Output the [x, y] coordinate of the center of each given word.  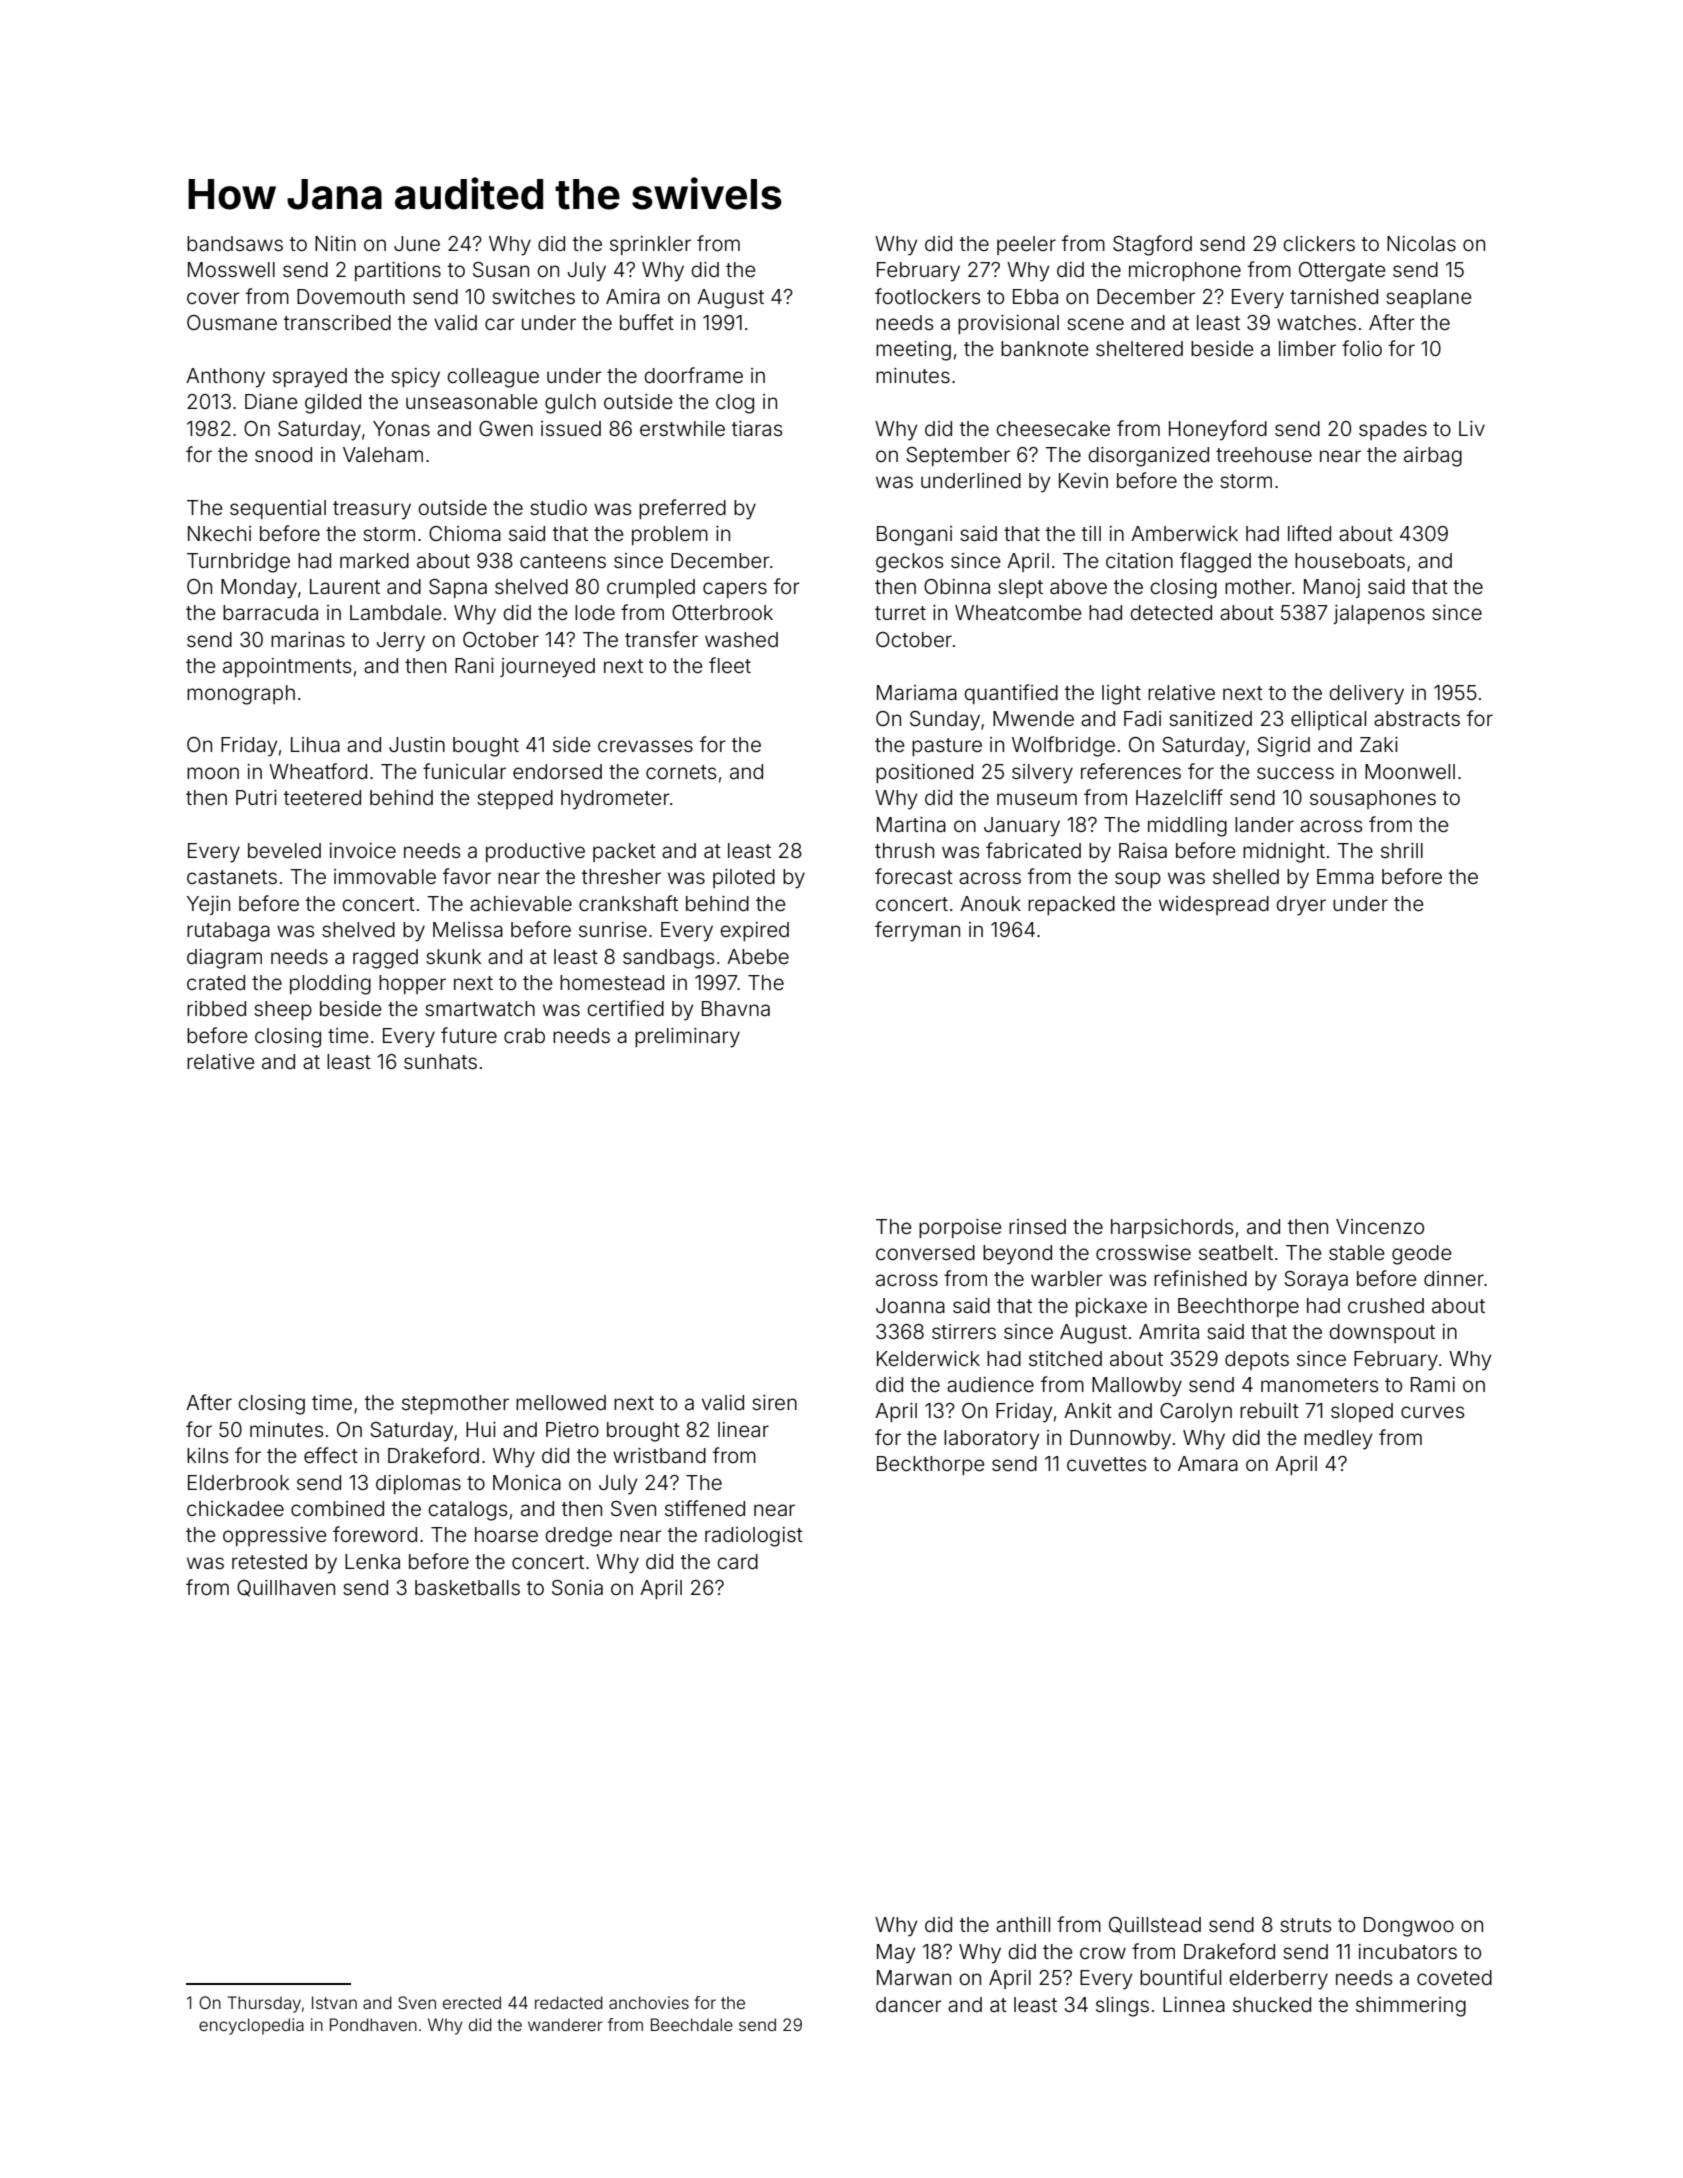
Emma [1345, 876]
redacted [569, 2002]
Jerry [401, 642]
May [896, 1954]
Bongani [914, 536]
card [737, 1561]
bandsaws [235, 243]
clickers [1319, 243]
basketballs [467, 1587]
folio [1362, 348]
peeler [1026, 245]
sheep [283, 1010]
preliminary [687, 1038]
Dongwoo [1409, 1927]
